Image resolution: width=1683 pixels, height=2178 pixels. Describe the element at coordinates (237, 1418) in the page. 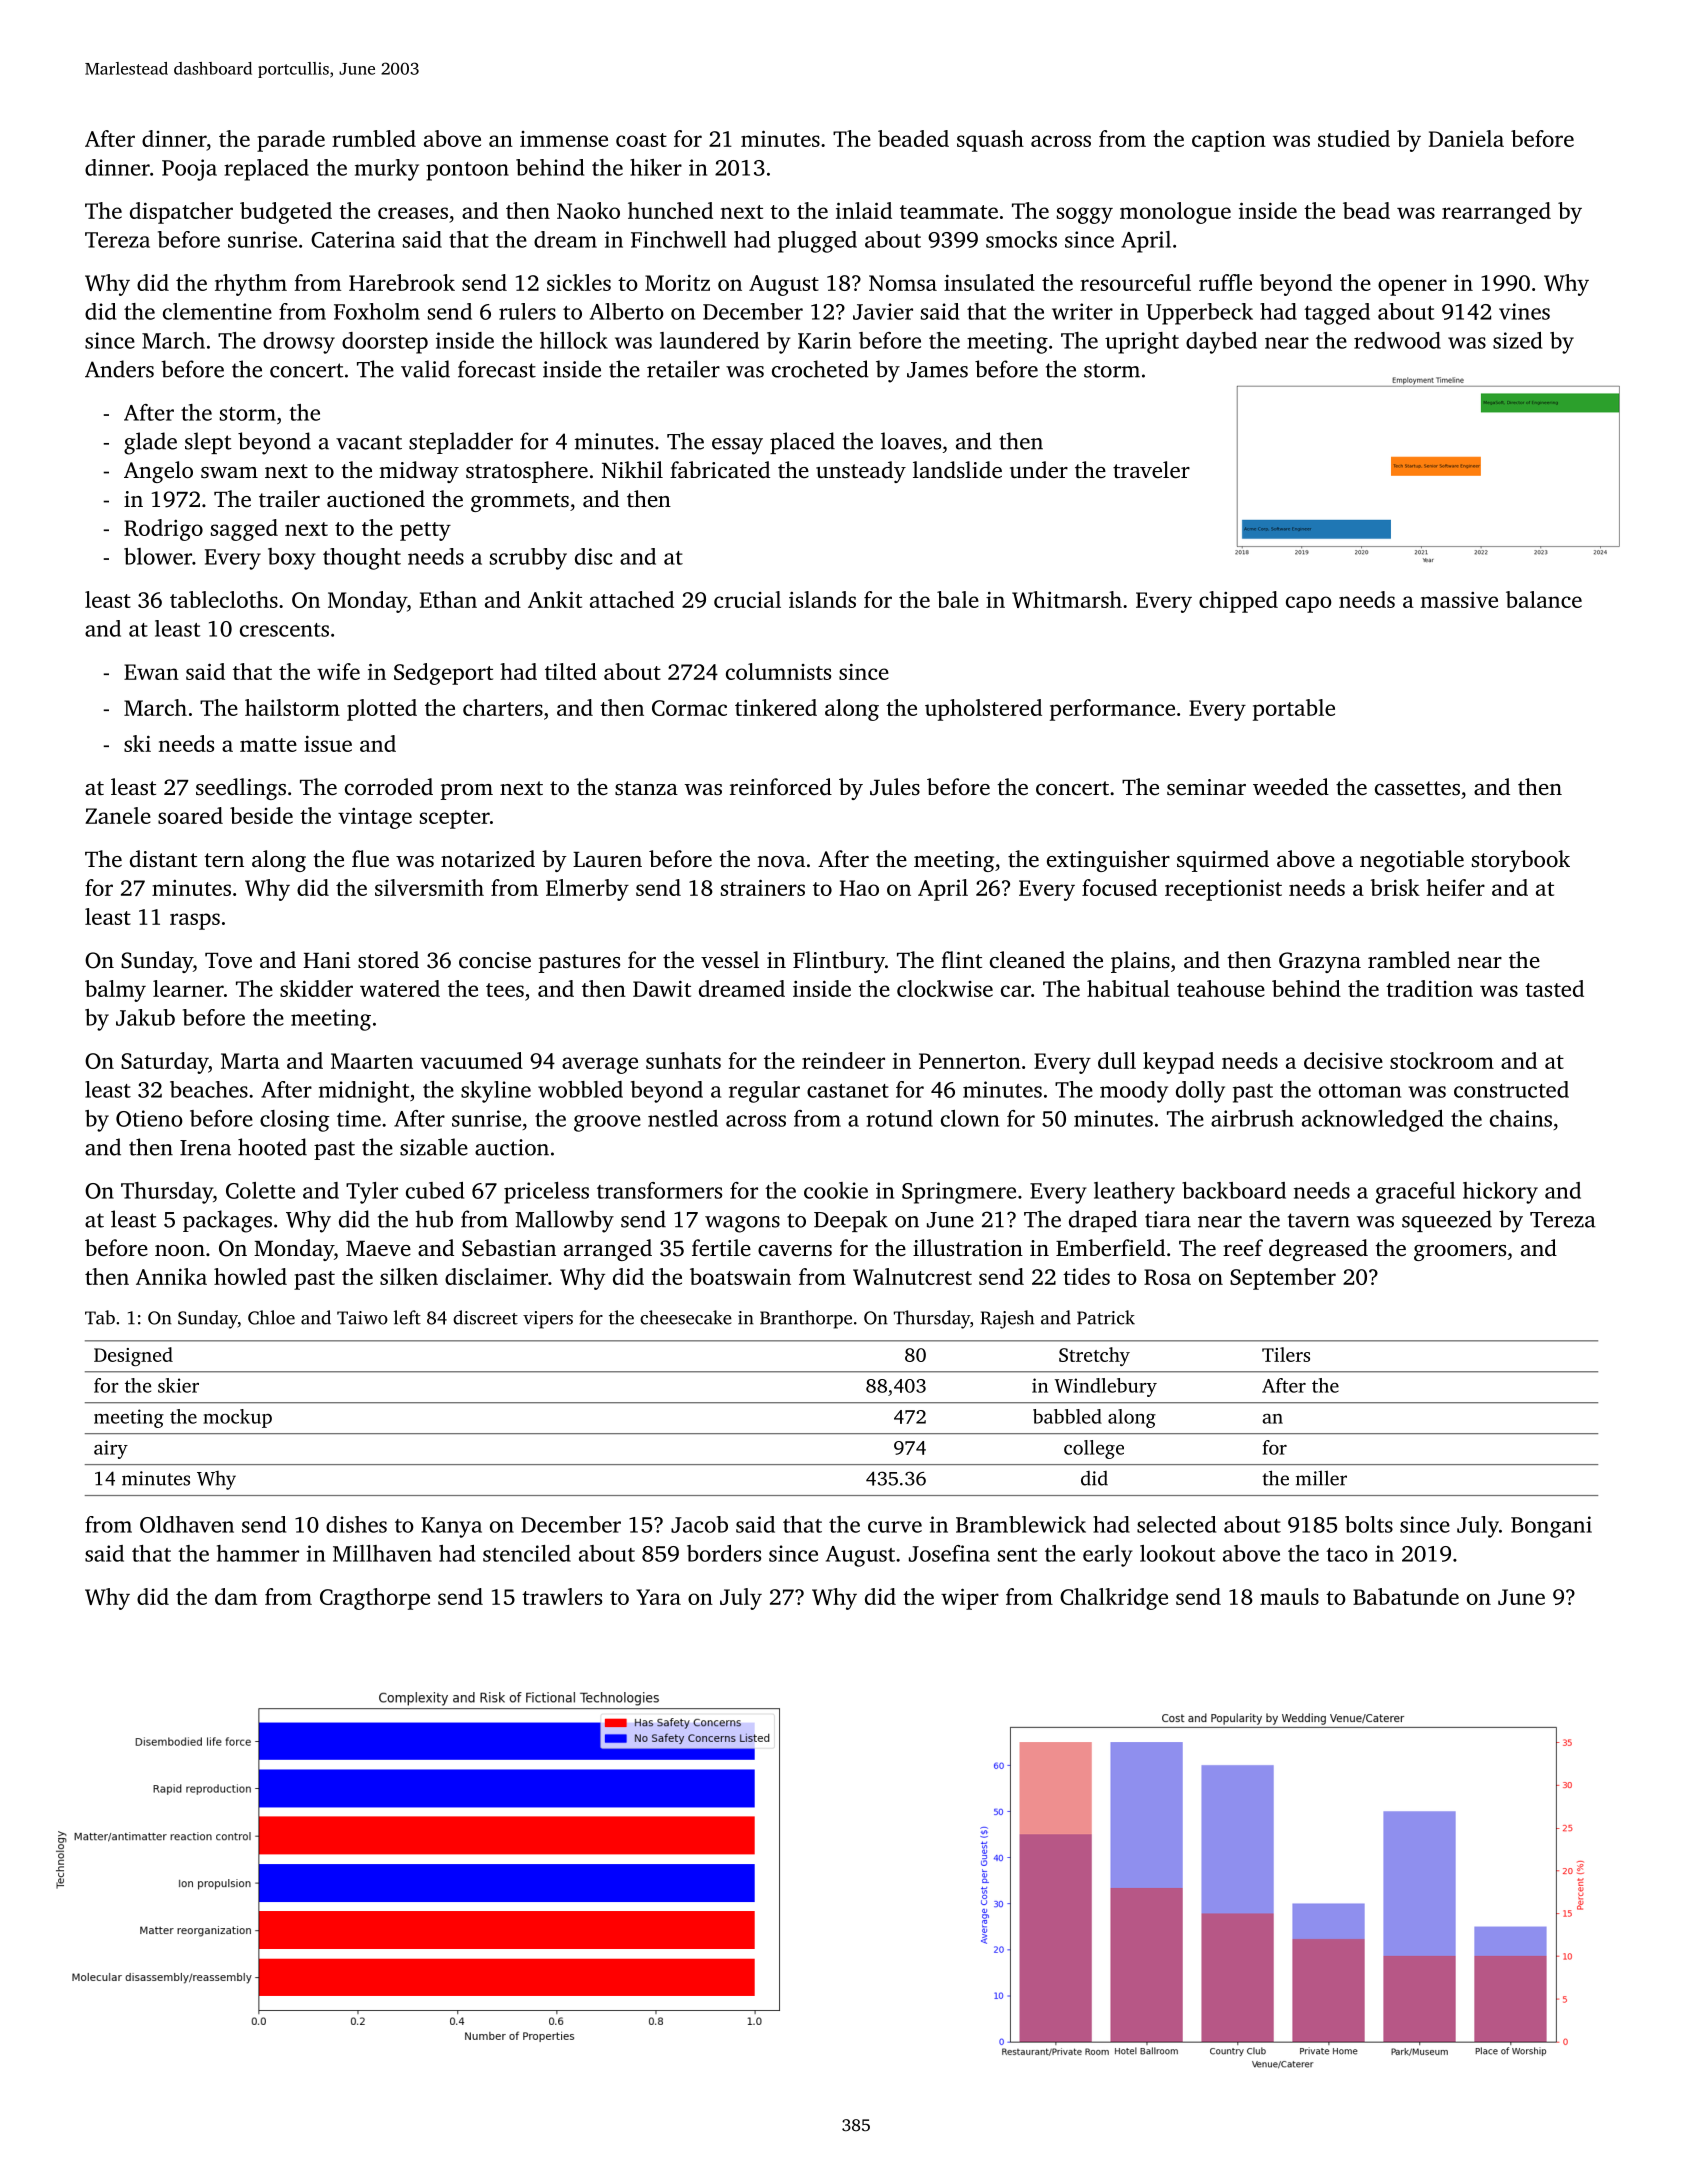

I see `mockup` at that location.
